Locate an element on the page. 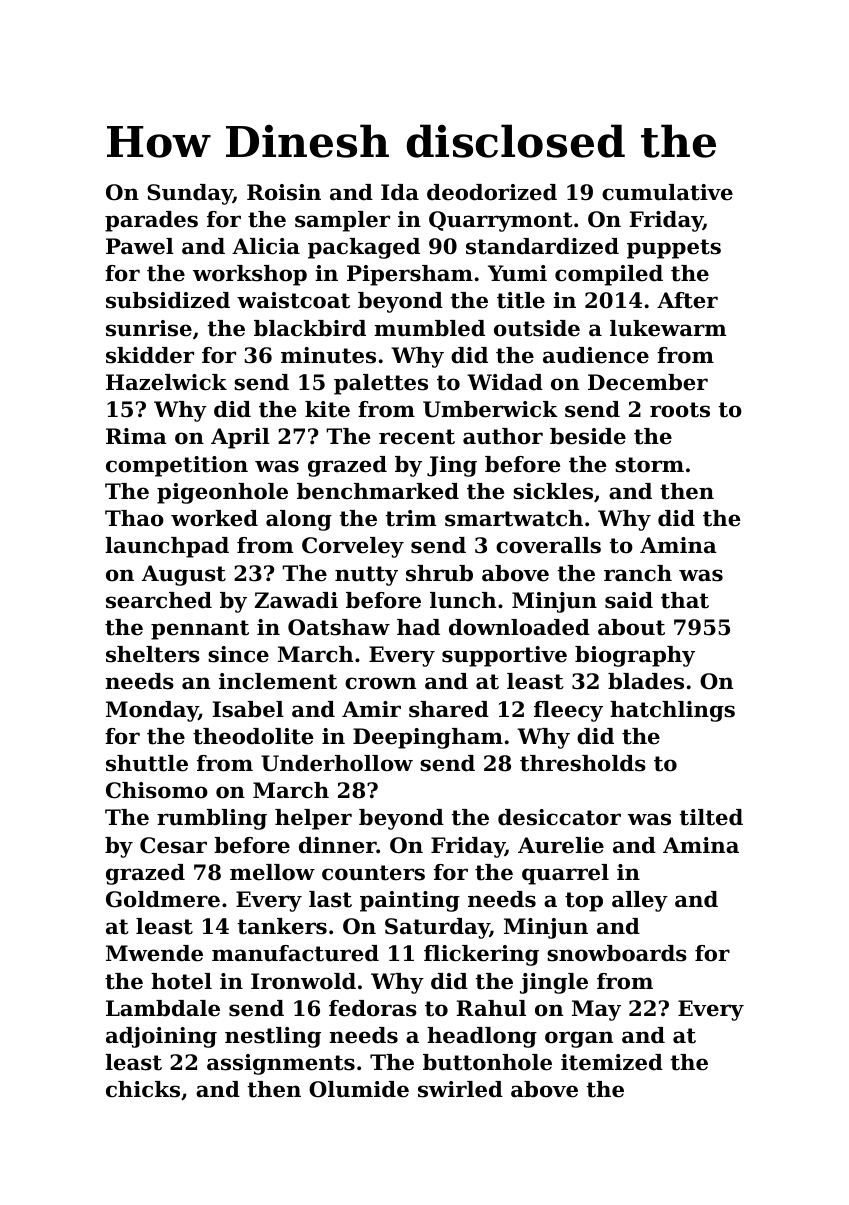 The width and height of the page is (849, 1205). since is located at coordinates (238, 654).
